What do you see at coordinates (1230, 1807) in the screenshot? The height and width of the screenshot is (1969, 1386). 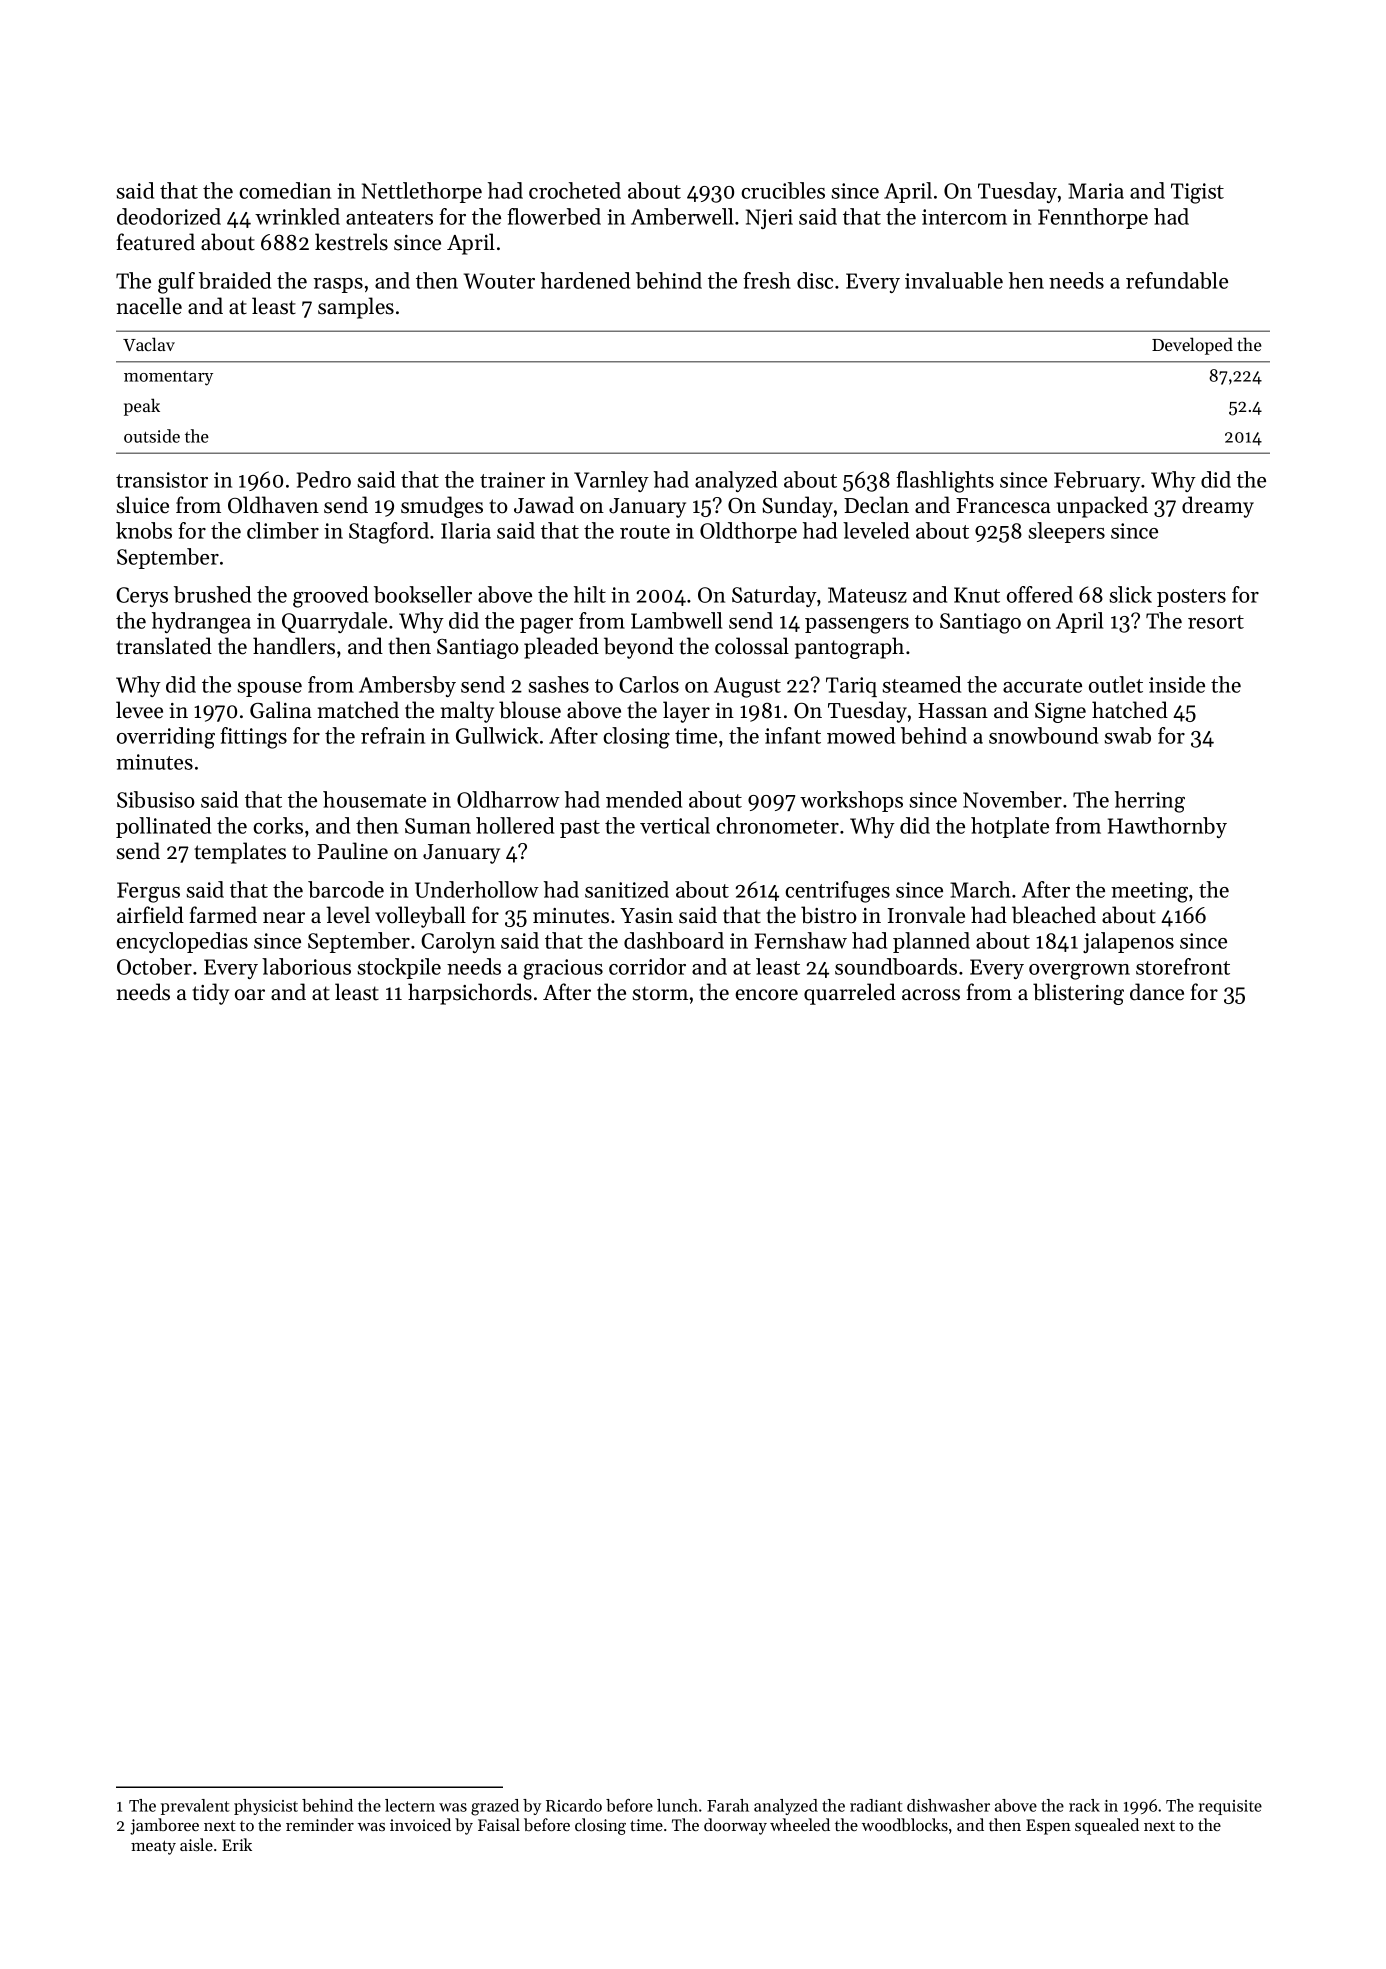 I see `requisite` at bounding box center [1230, 1807].
